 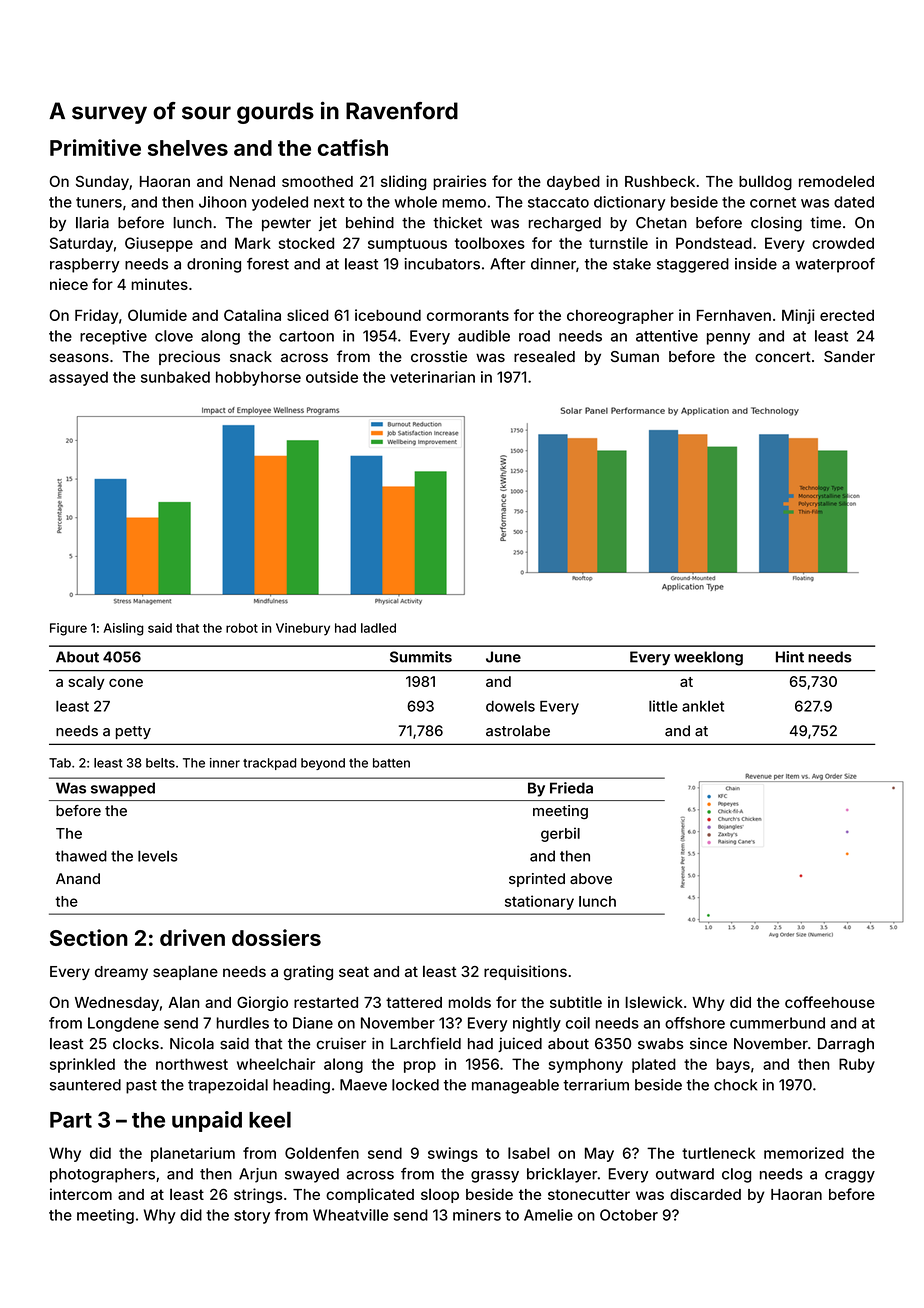 I want to click on Anand, so click(x=78, y=878).
